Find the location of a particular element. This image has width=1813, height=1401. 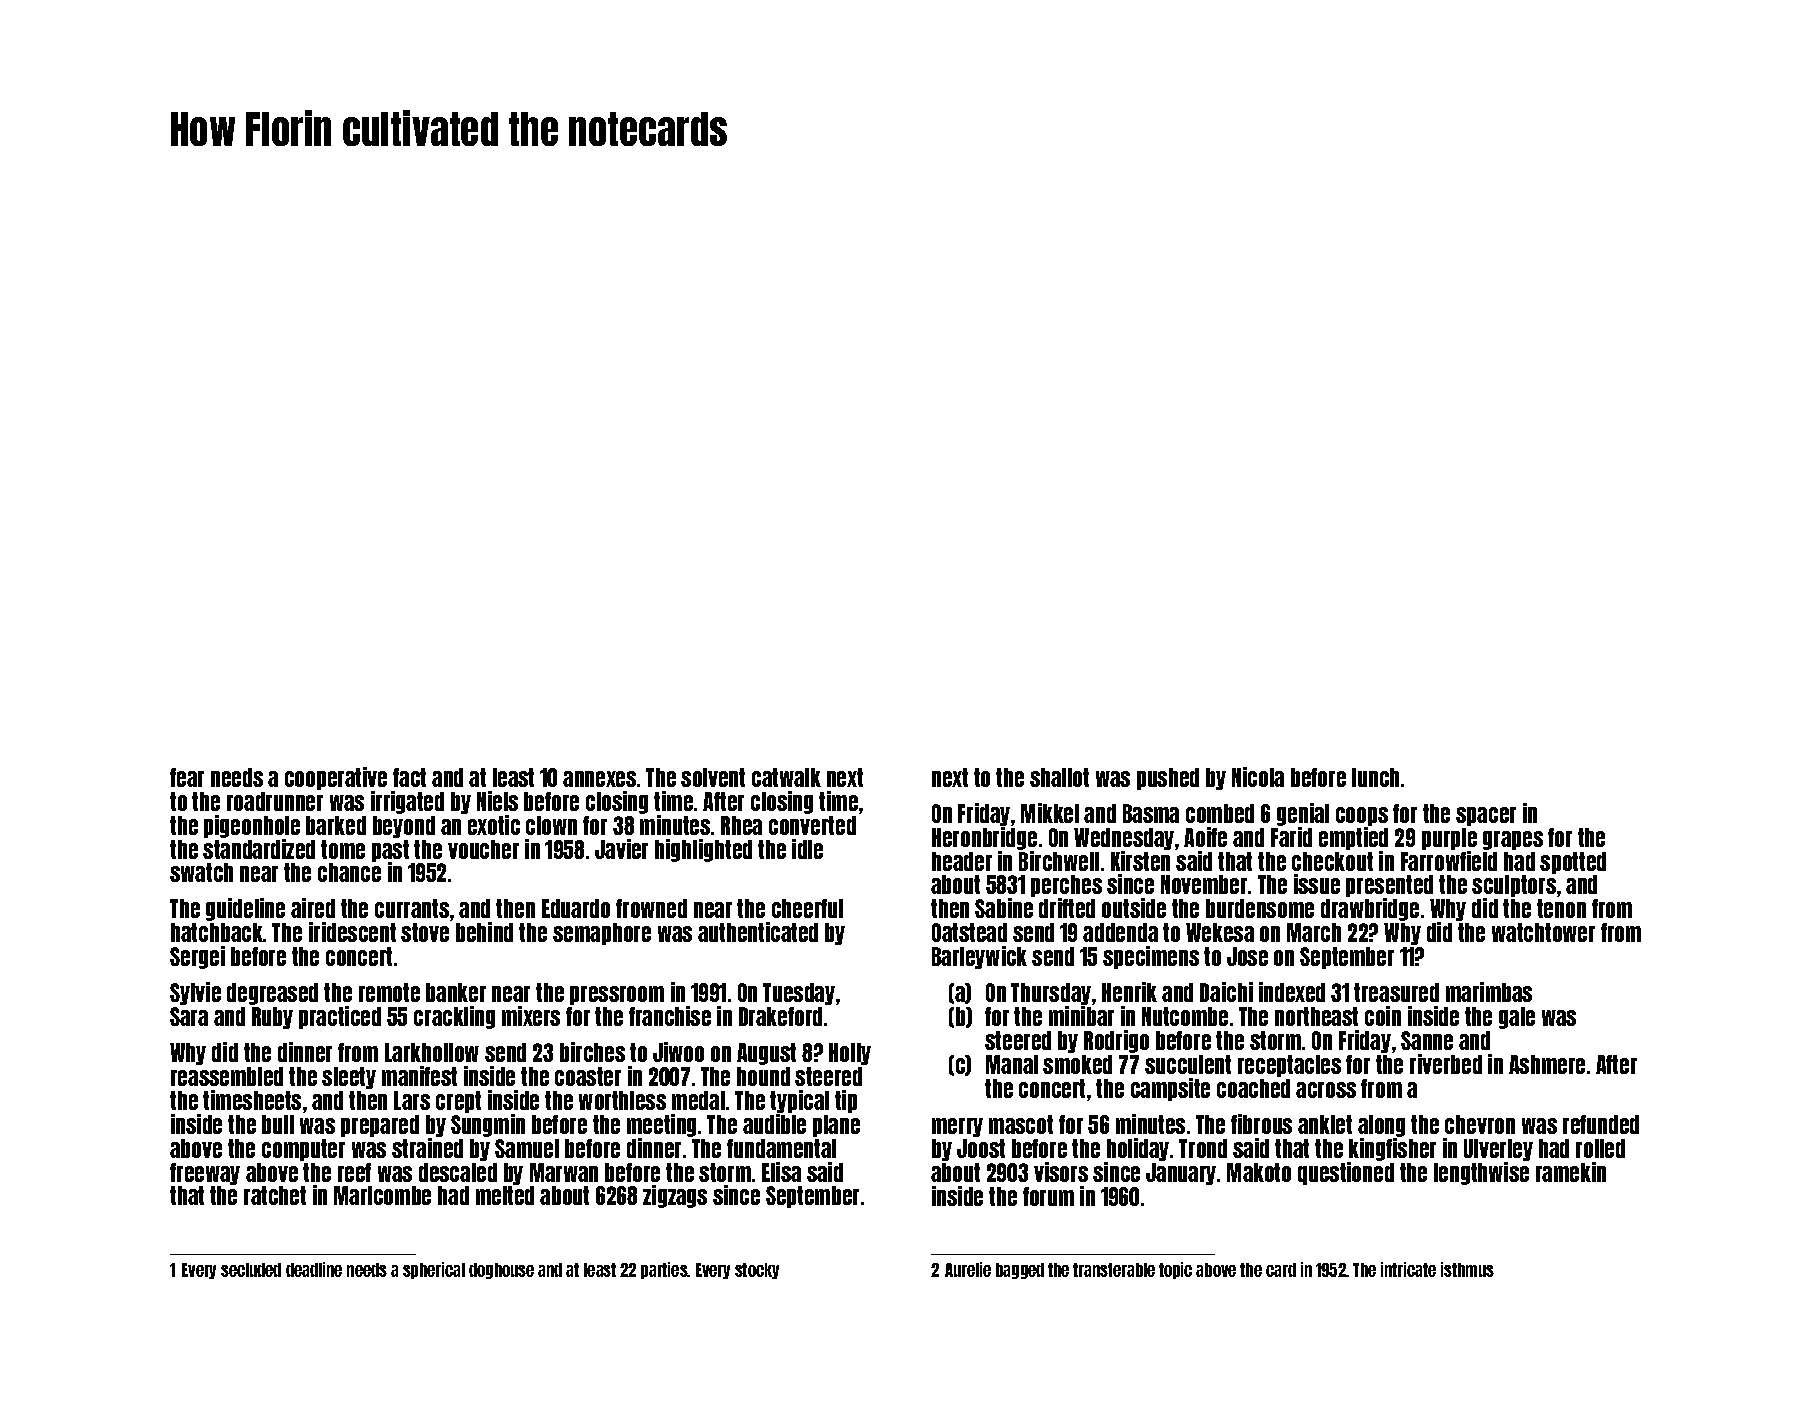

forum is located at coordinates (1048, 1196).
